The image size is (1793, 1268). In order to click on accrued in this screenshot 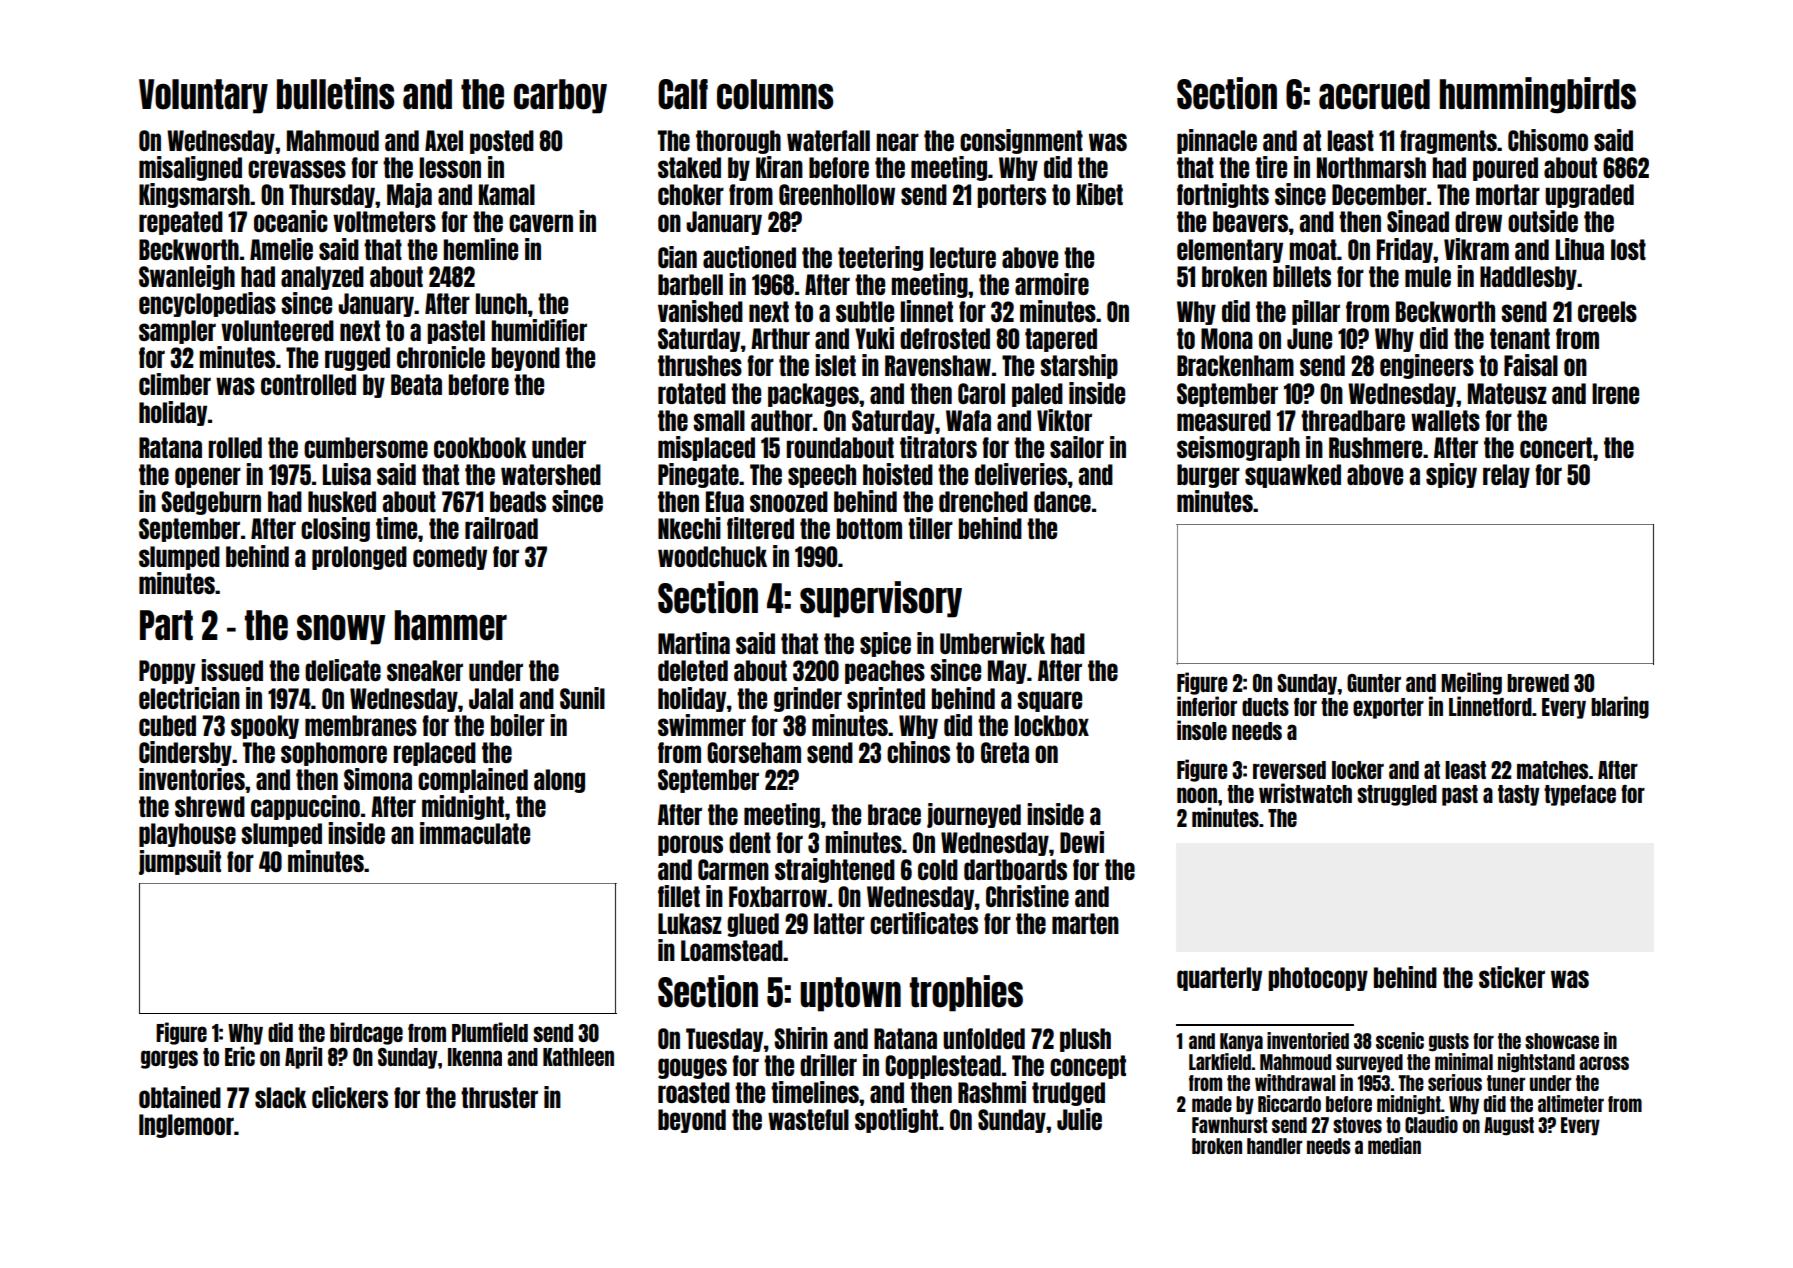, I will do `click(1374, 94)`.
